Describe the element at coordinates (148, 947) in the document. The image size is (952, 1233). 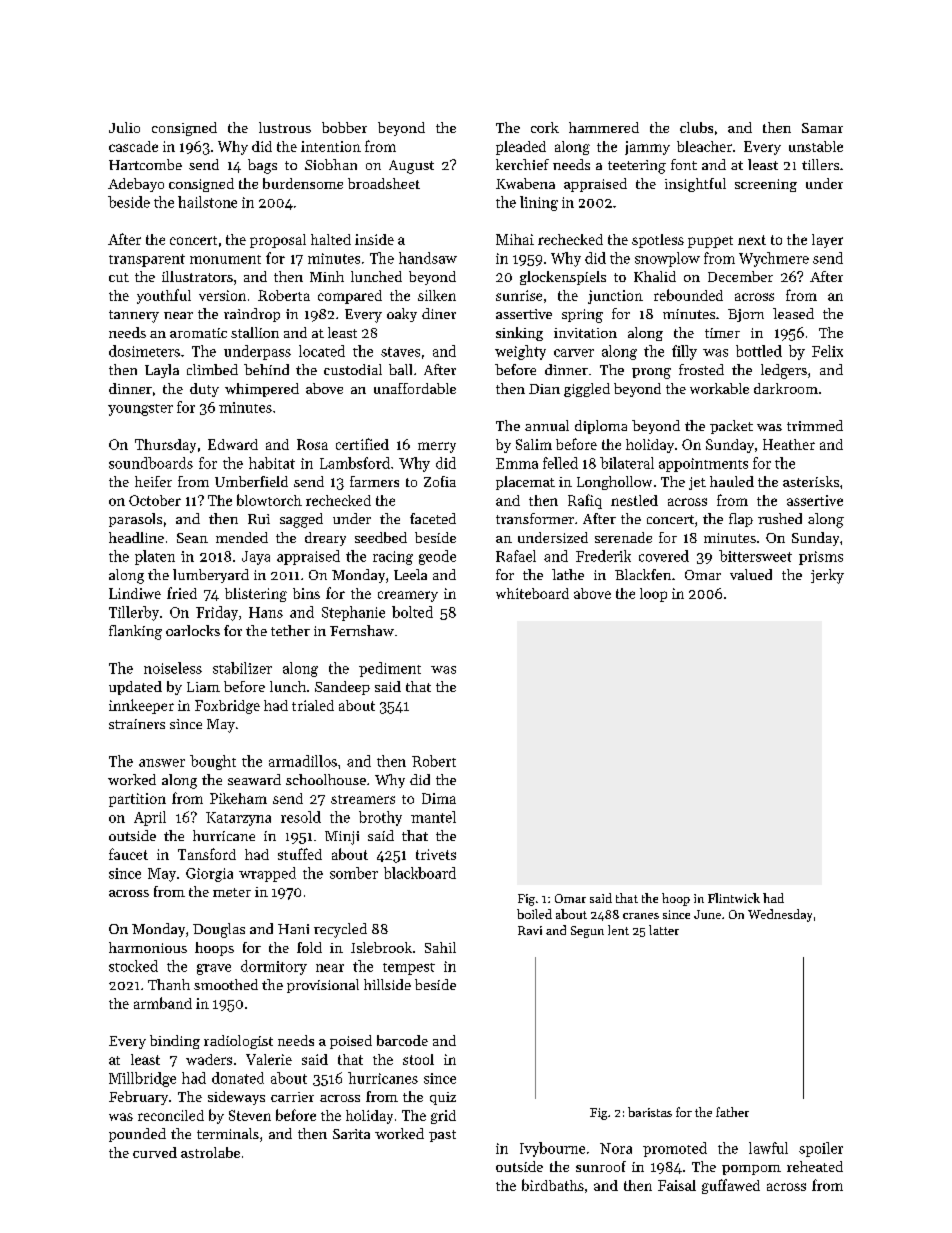
I see `harmonious` at that location.
